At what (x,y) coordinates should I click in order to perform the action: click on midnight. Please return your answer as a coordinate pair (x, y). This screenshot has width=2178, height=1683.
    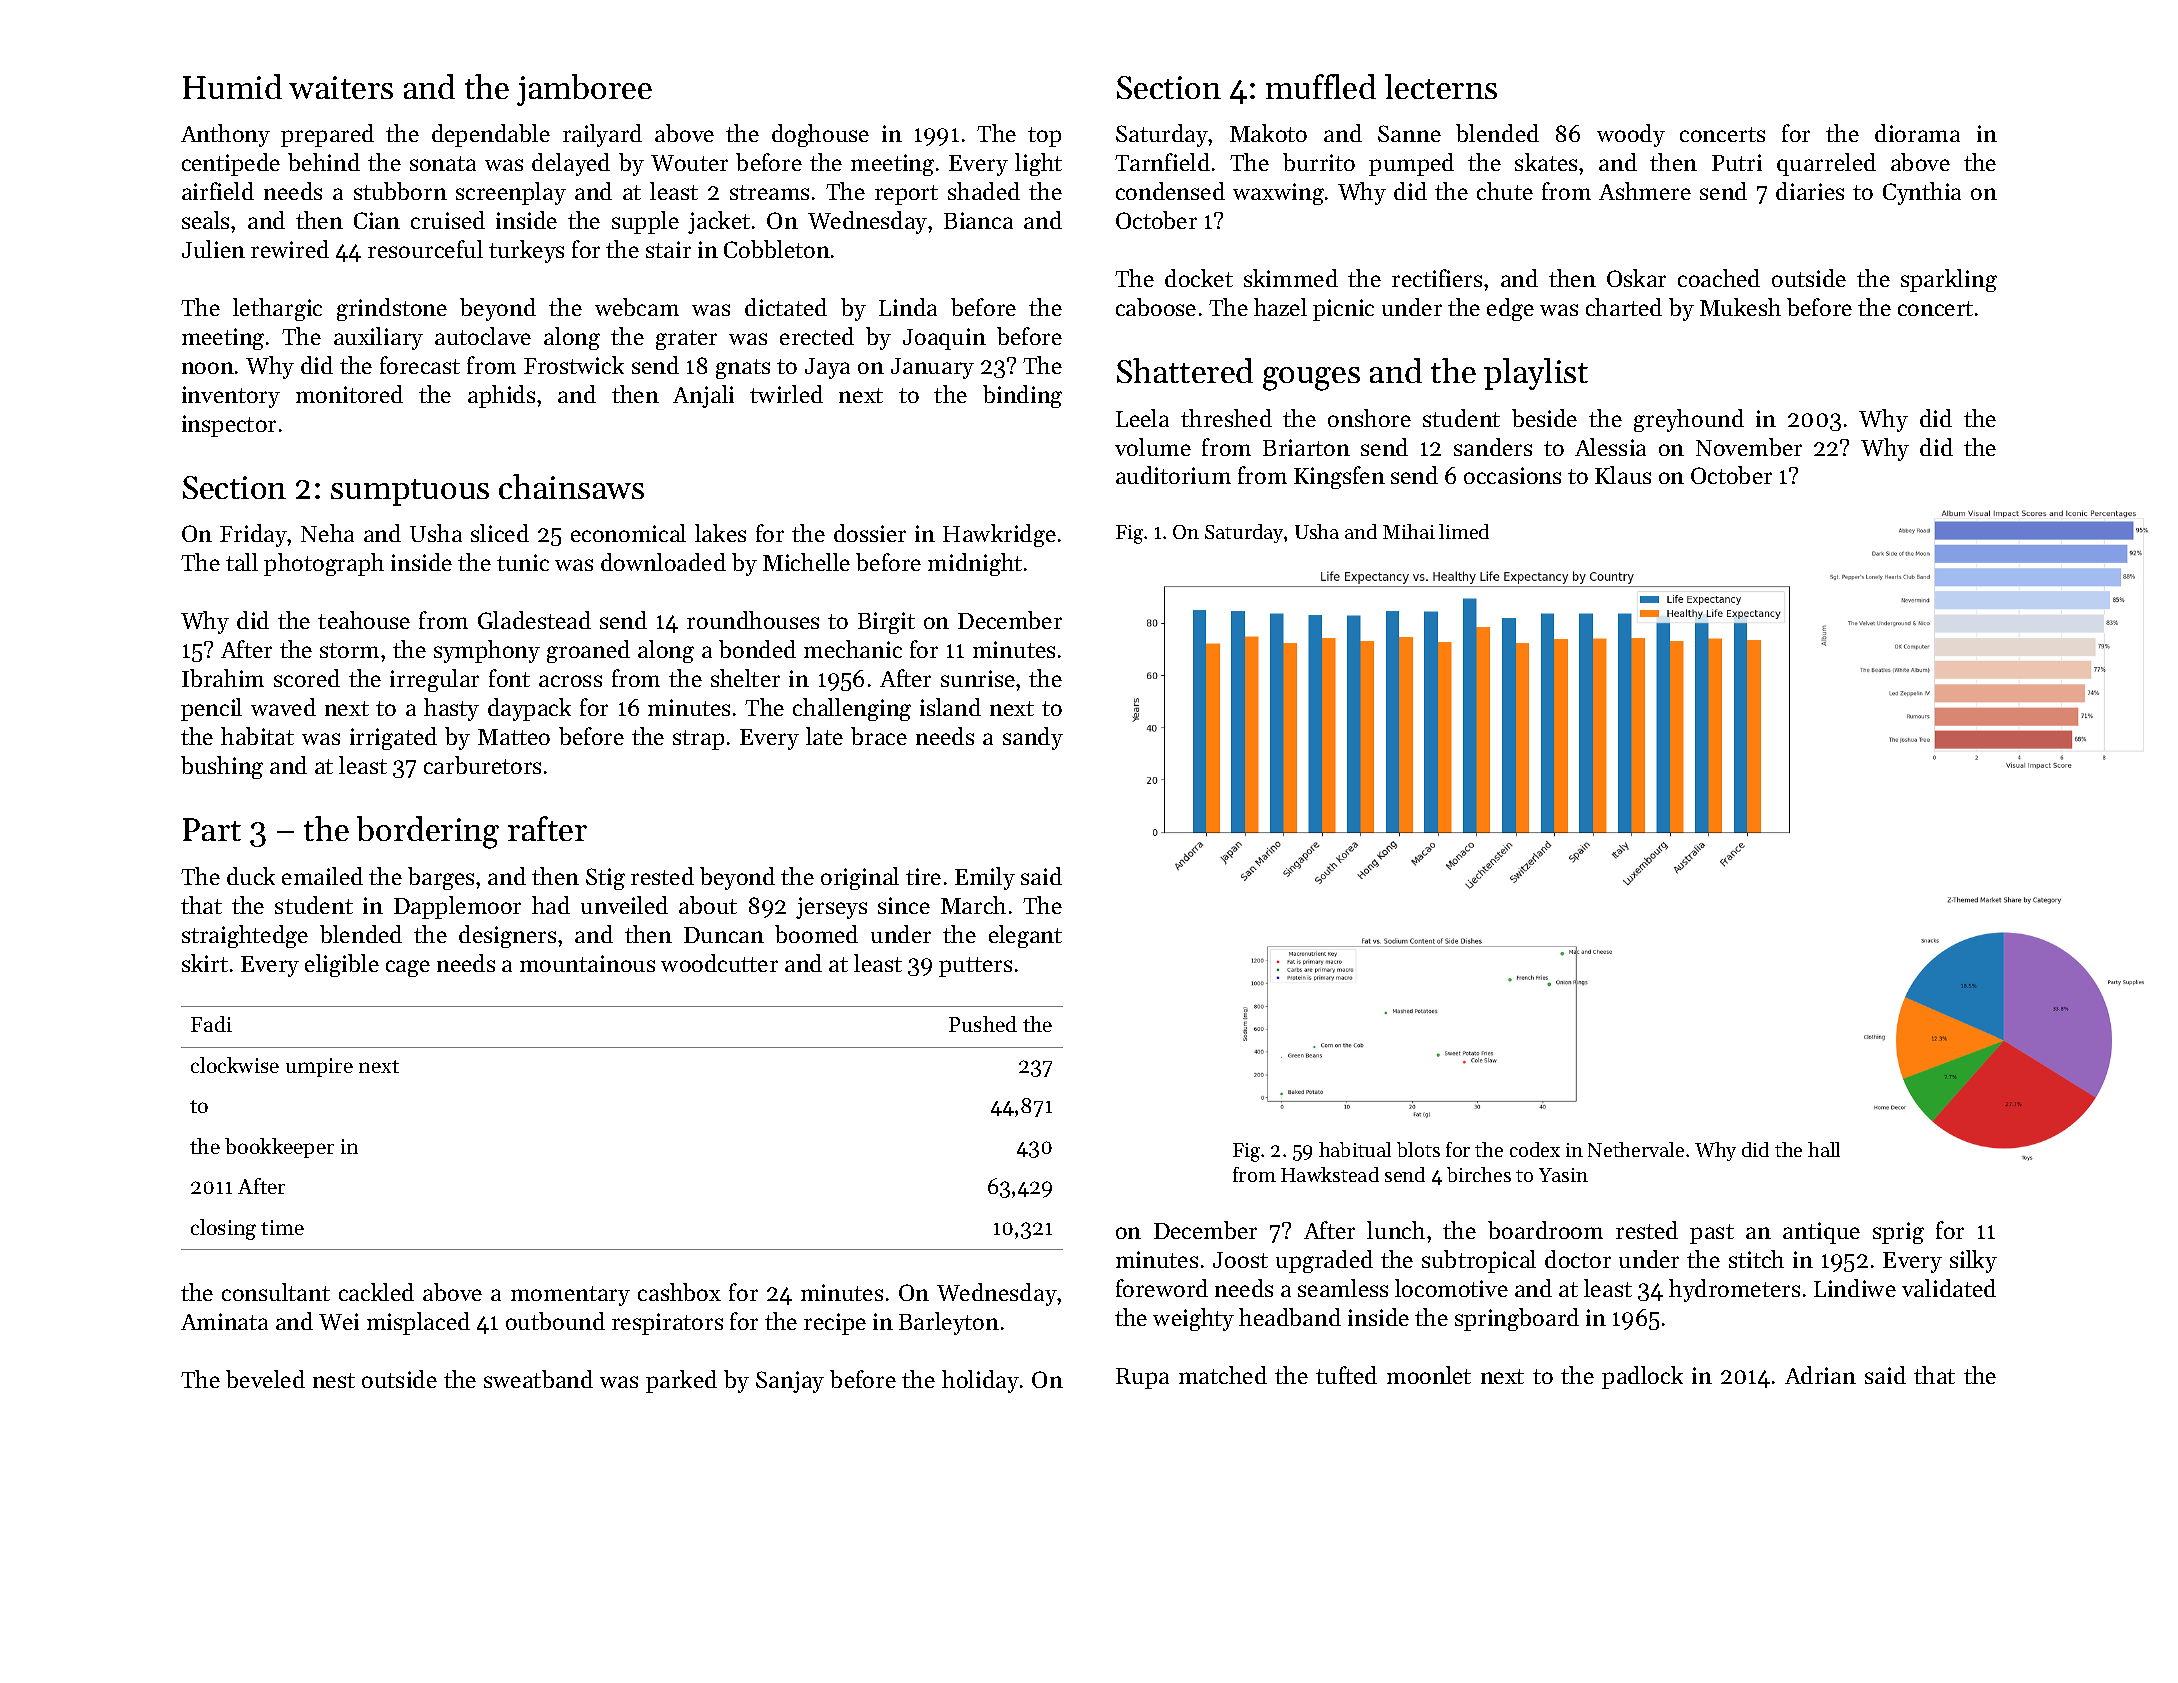
    Looking at the image, I should click on (975, 564).
